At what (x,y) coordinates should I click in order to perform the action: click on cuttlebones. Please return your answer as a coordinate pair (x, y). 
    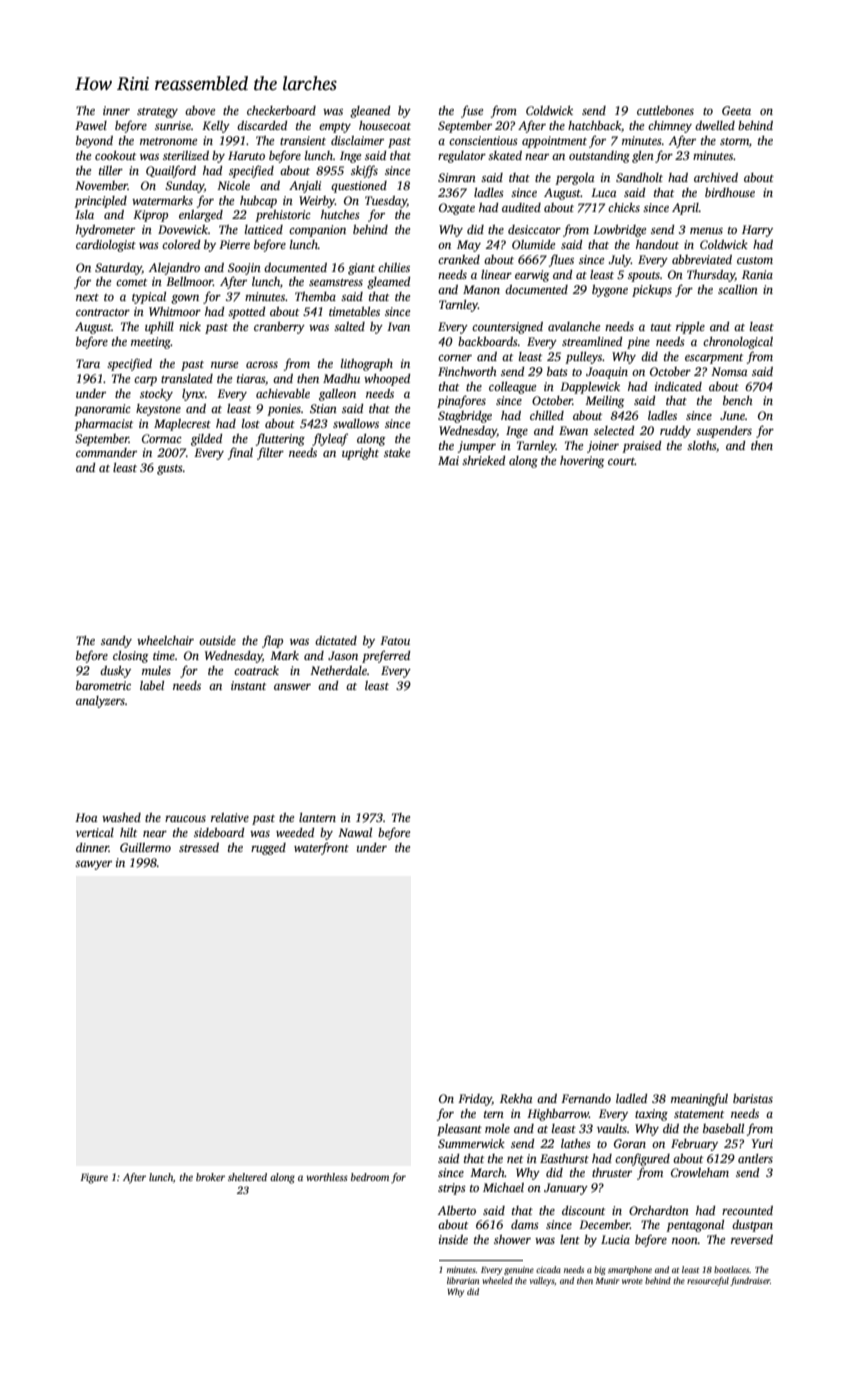
    Looking at the image, I should click on (665, 110).
